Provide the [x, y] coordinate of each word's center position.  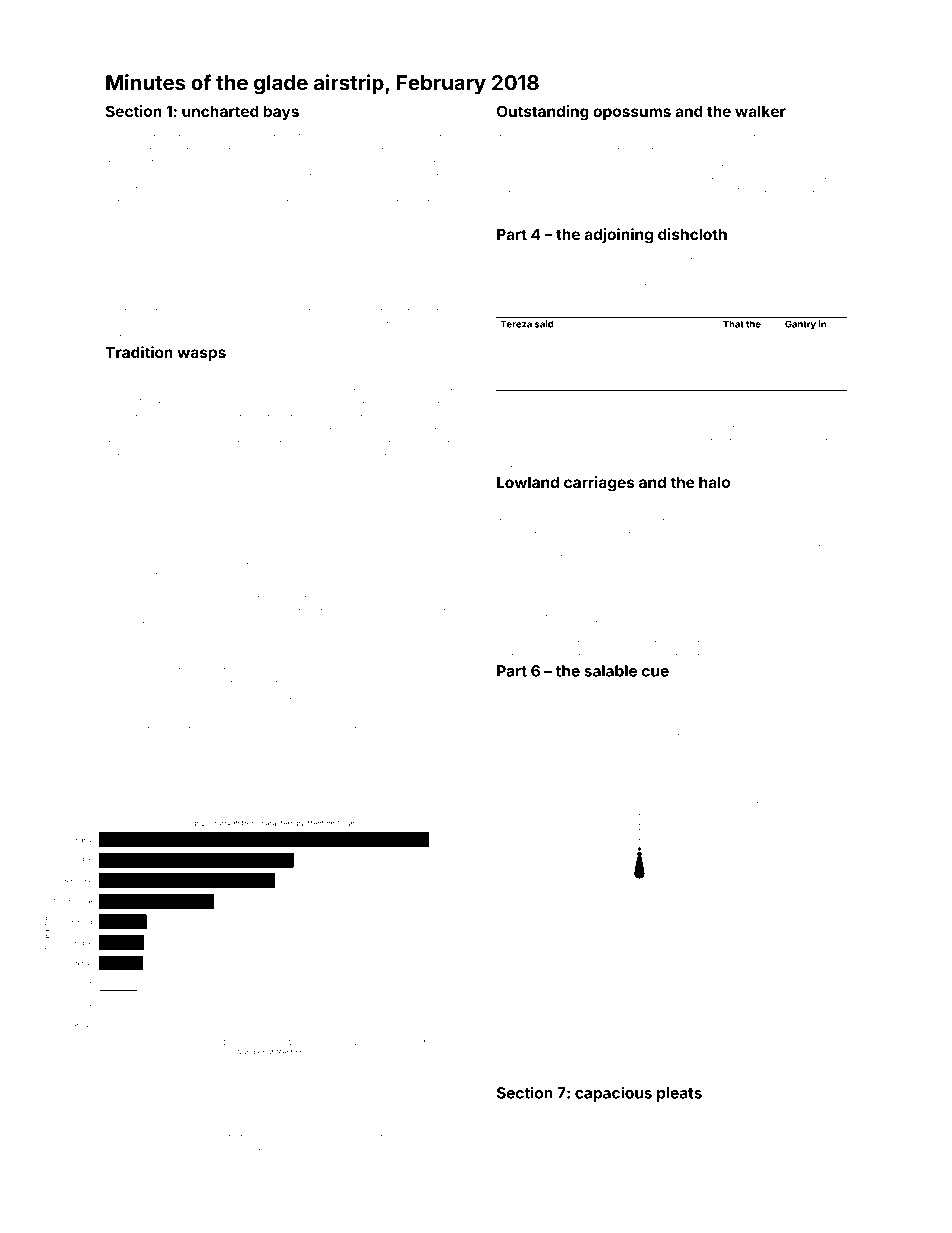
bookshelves [745, 202]
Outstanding [543, 113]
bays [281, 112]
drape [211, 1147]
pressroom [729, 1142]
